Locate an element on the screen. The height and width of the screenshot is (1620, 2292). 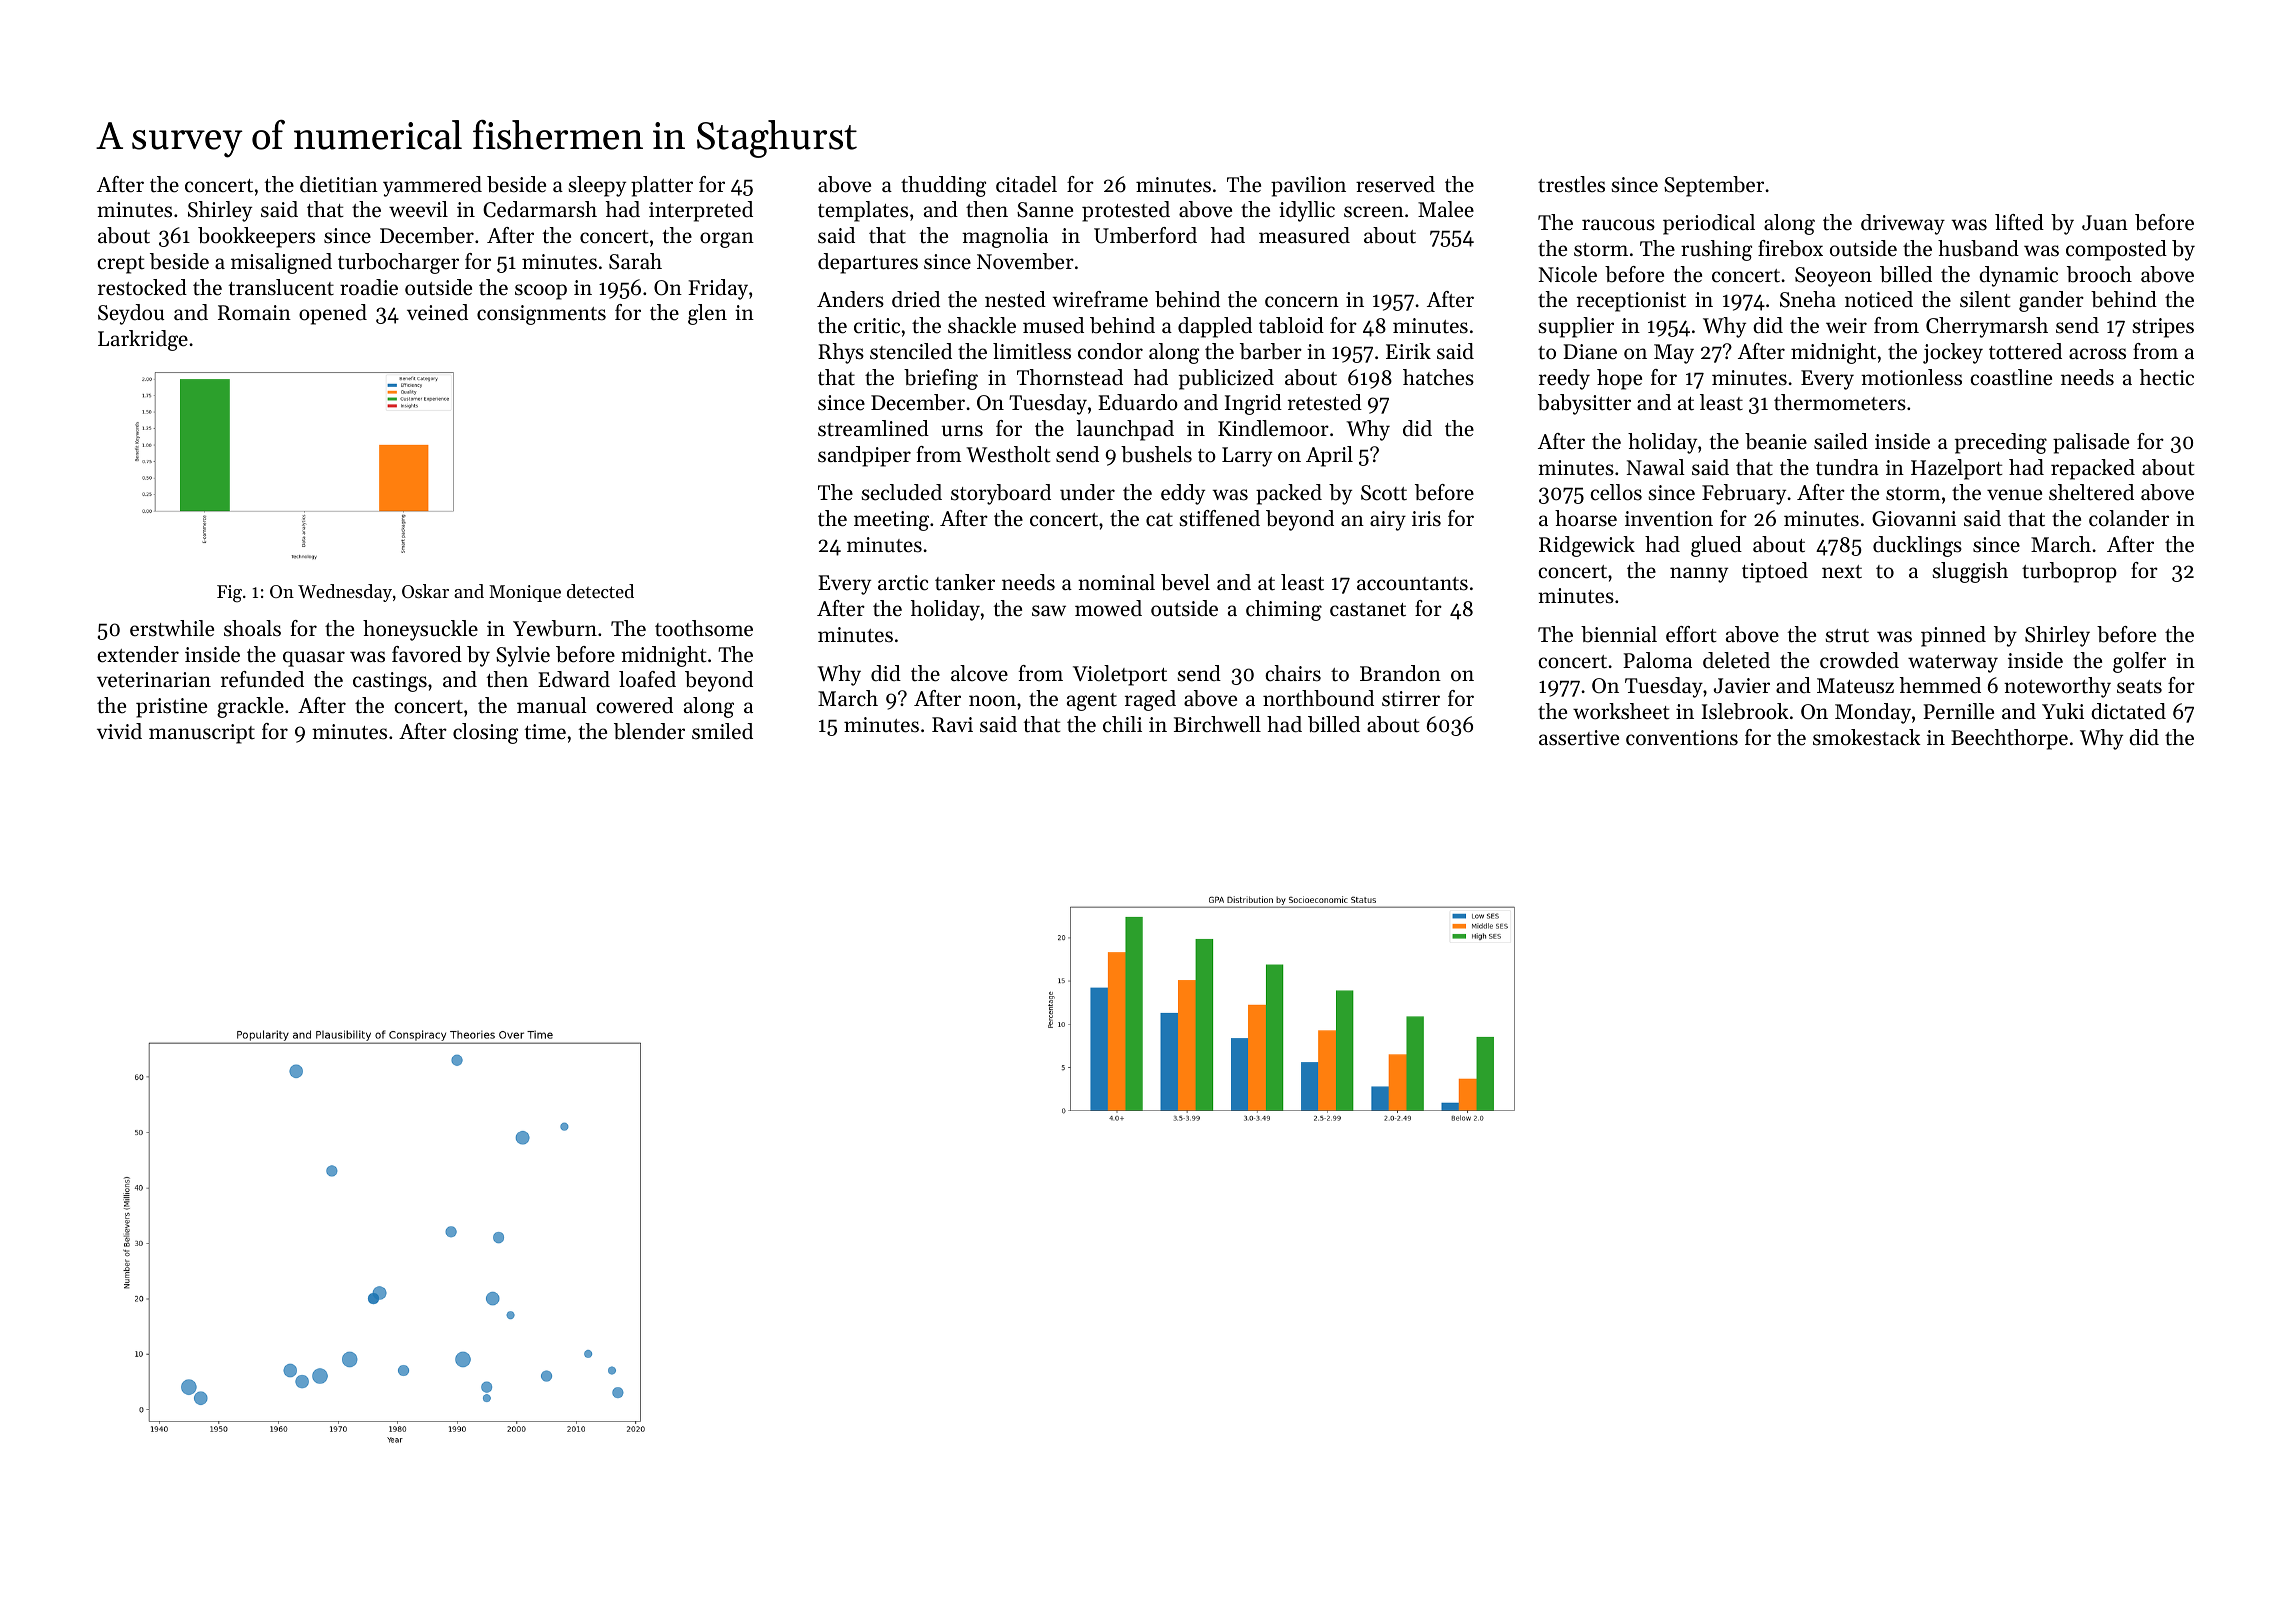
dietitian is located at coordinates (339, 184).
